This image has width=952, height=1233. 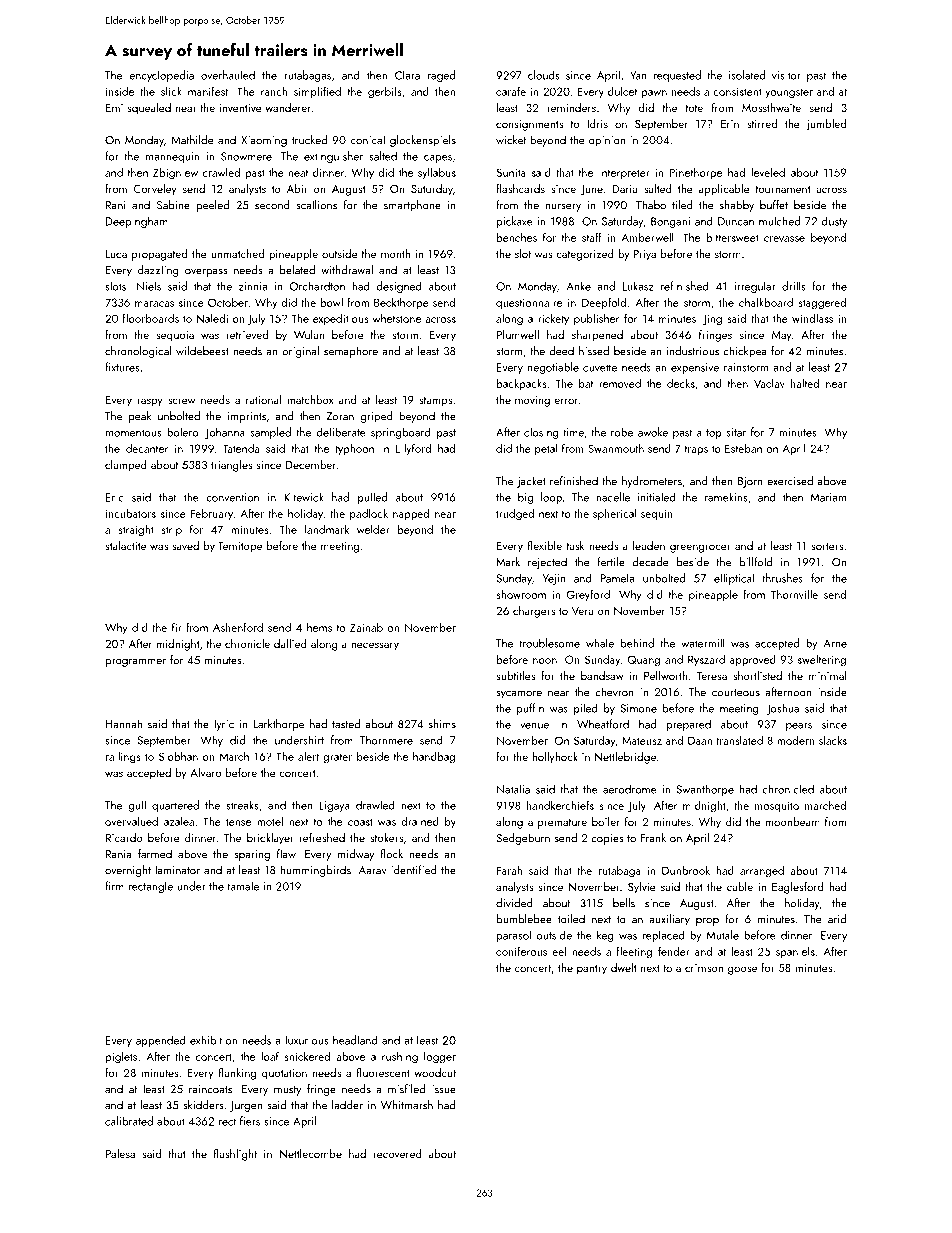 I want to click on mosquito, so click(x=777, y=807).
